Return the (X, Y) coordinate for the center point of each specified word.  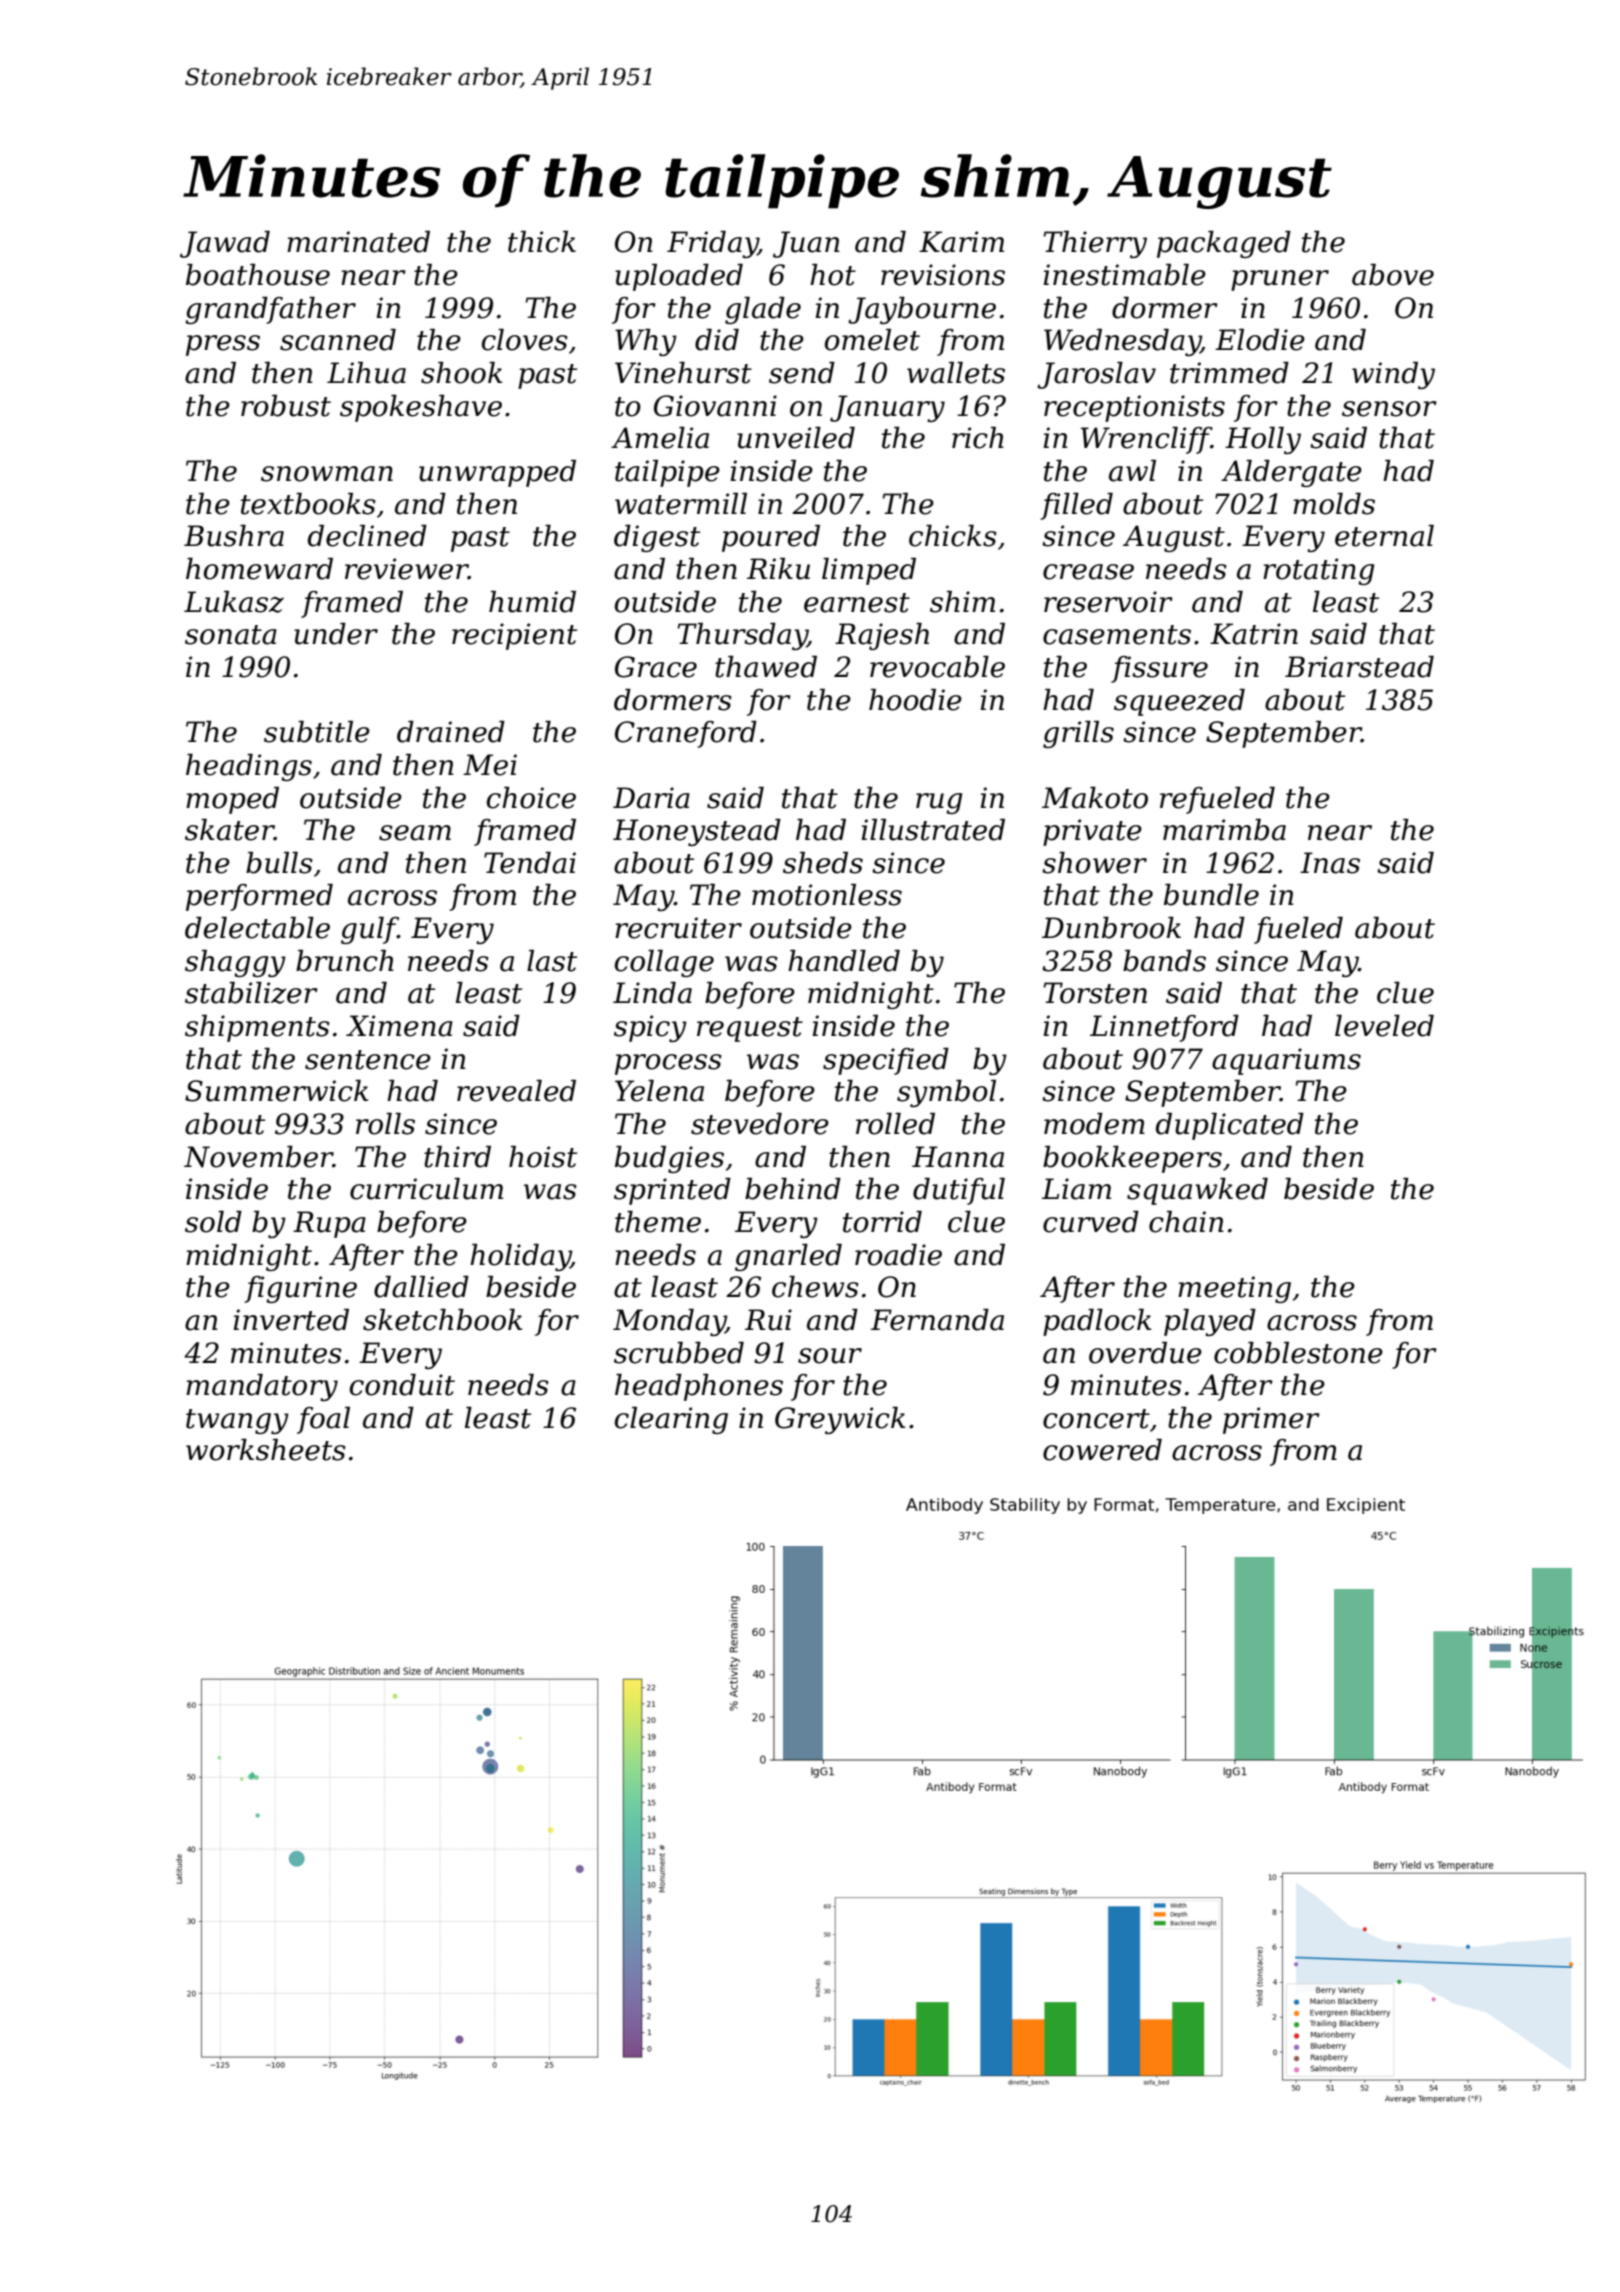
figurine (300, 1289)
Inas (1330, 863)
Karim (961, 242)
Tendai (530, 863)
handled (844, 961)
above (1393, 275)
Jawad (225, 244)
